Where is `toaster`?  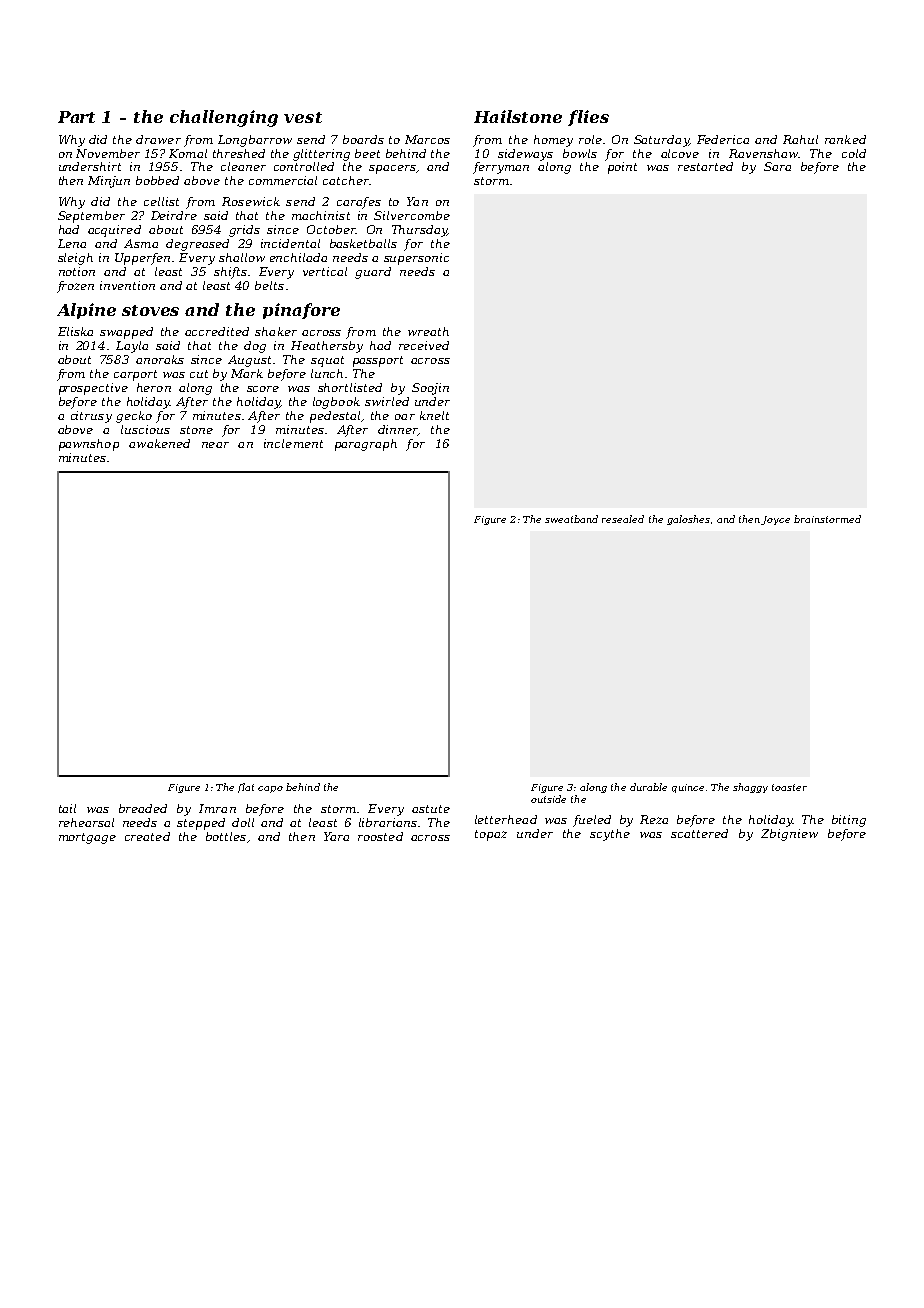 toaster is located at coordinates (789, 787).
